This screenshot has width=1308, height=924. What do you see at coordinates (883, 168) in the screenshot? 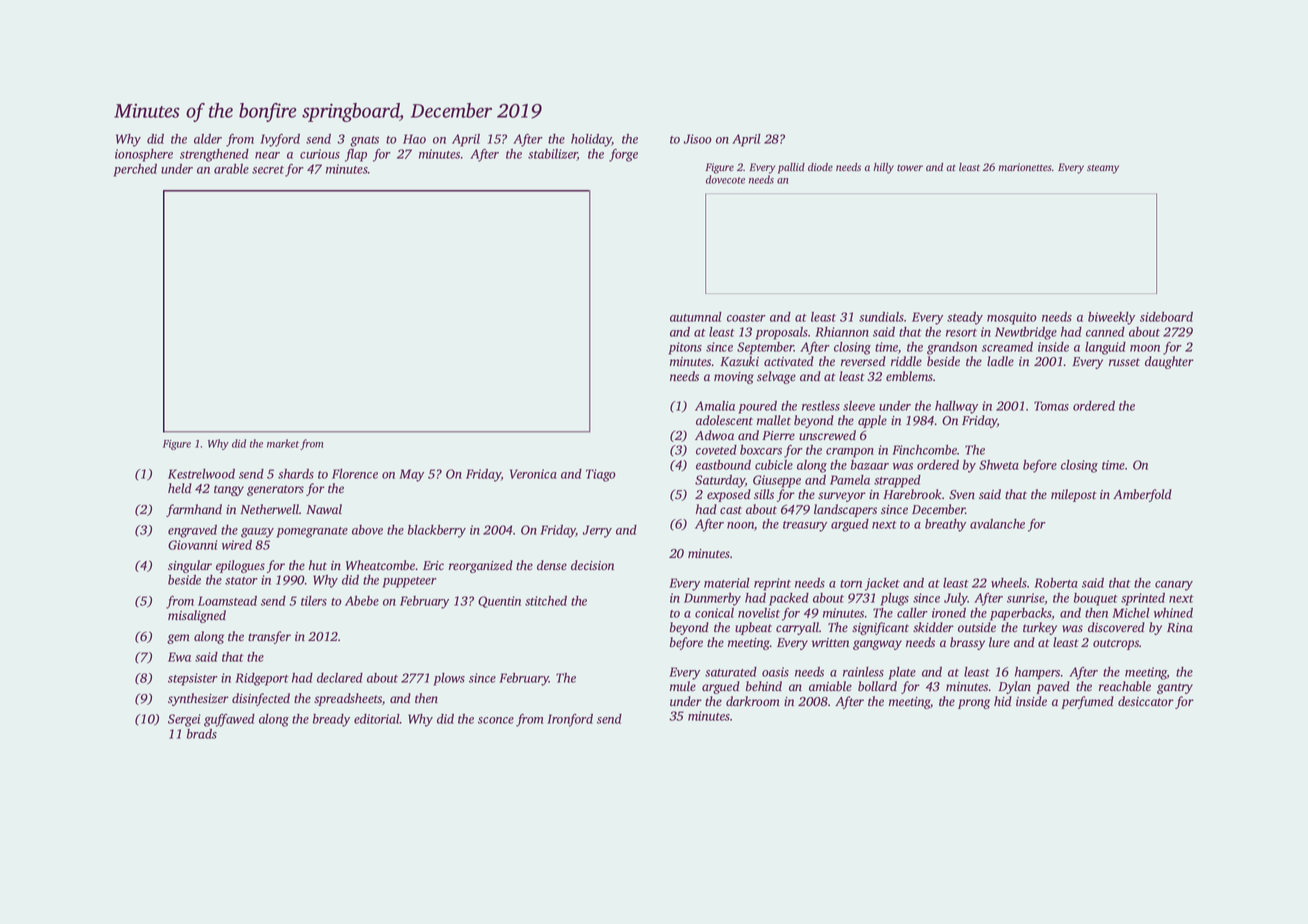
I see `hilly` at bounding box center [883, 168].
